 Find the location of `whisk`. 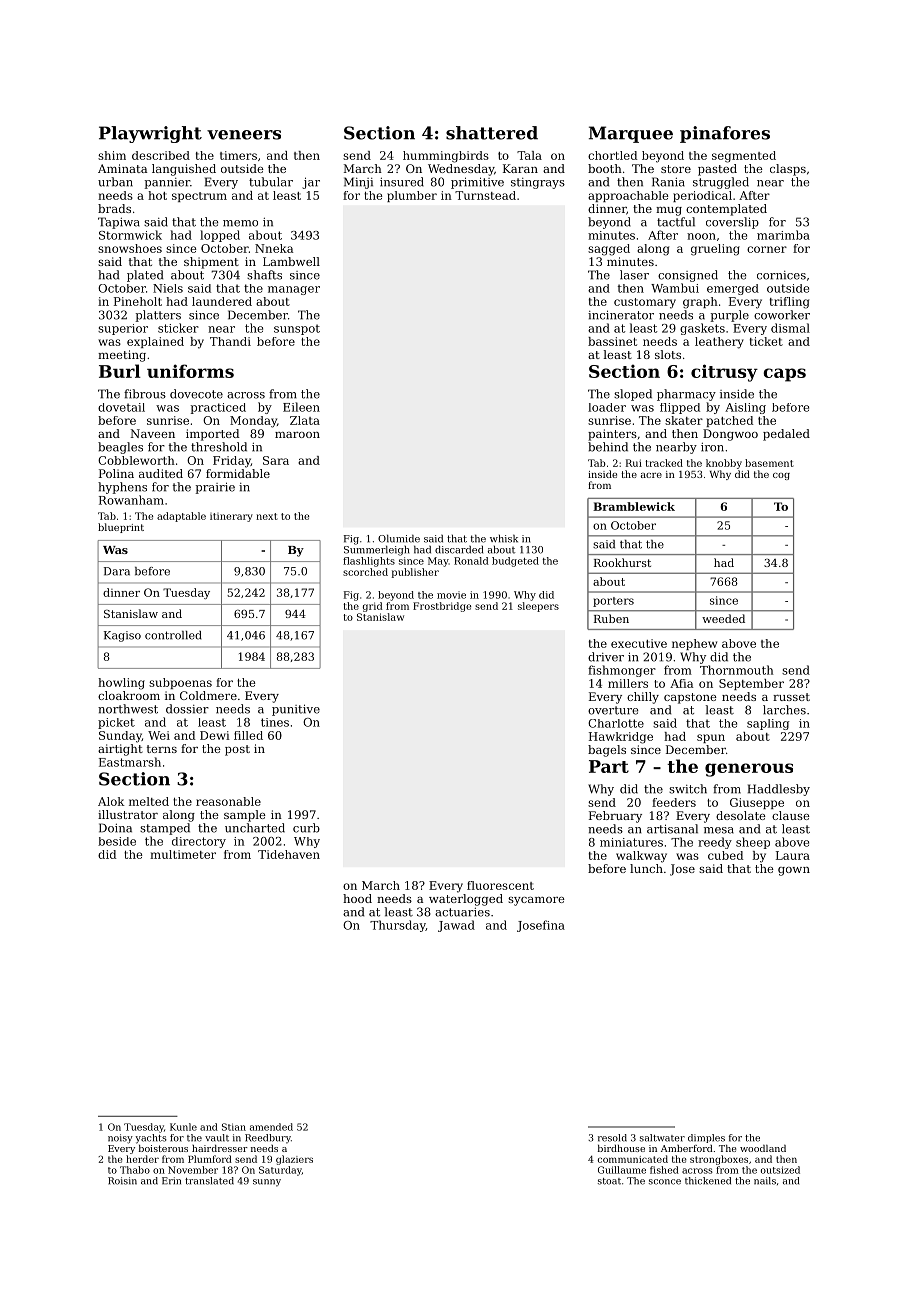

whisk is located at coordinates (504, 538).
